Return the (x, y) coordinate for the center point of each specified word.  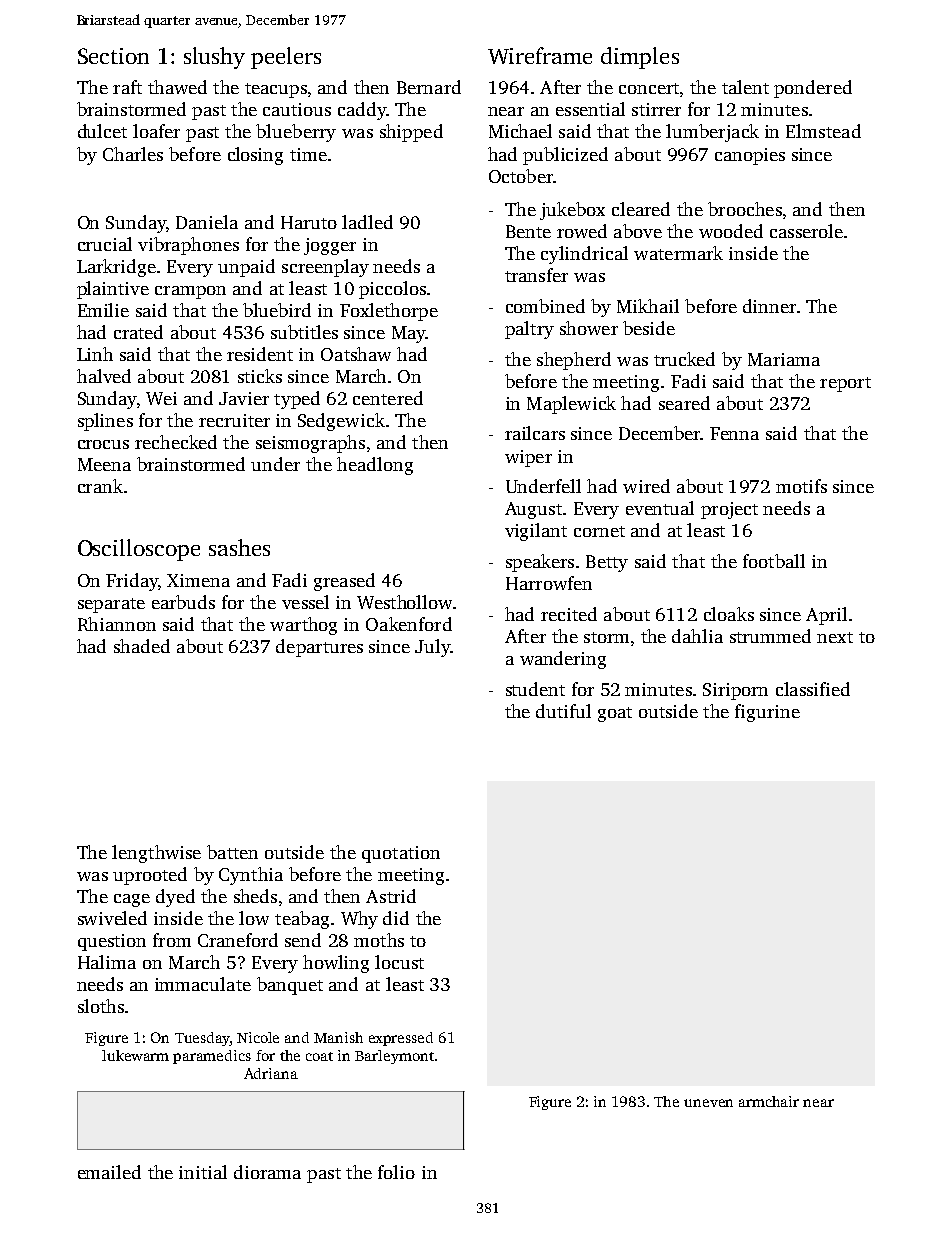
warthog (303, 626)
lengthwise (156, 854)
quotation (401, 854)
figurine (767, 713)
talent (745, 87)
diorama (267, 1172)
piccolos (392, 290)
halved (104, 376)
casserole (806, 231)
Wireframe (540, 55)
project (729, 510)
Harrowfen (549, 583)
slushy (214, 58)
